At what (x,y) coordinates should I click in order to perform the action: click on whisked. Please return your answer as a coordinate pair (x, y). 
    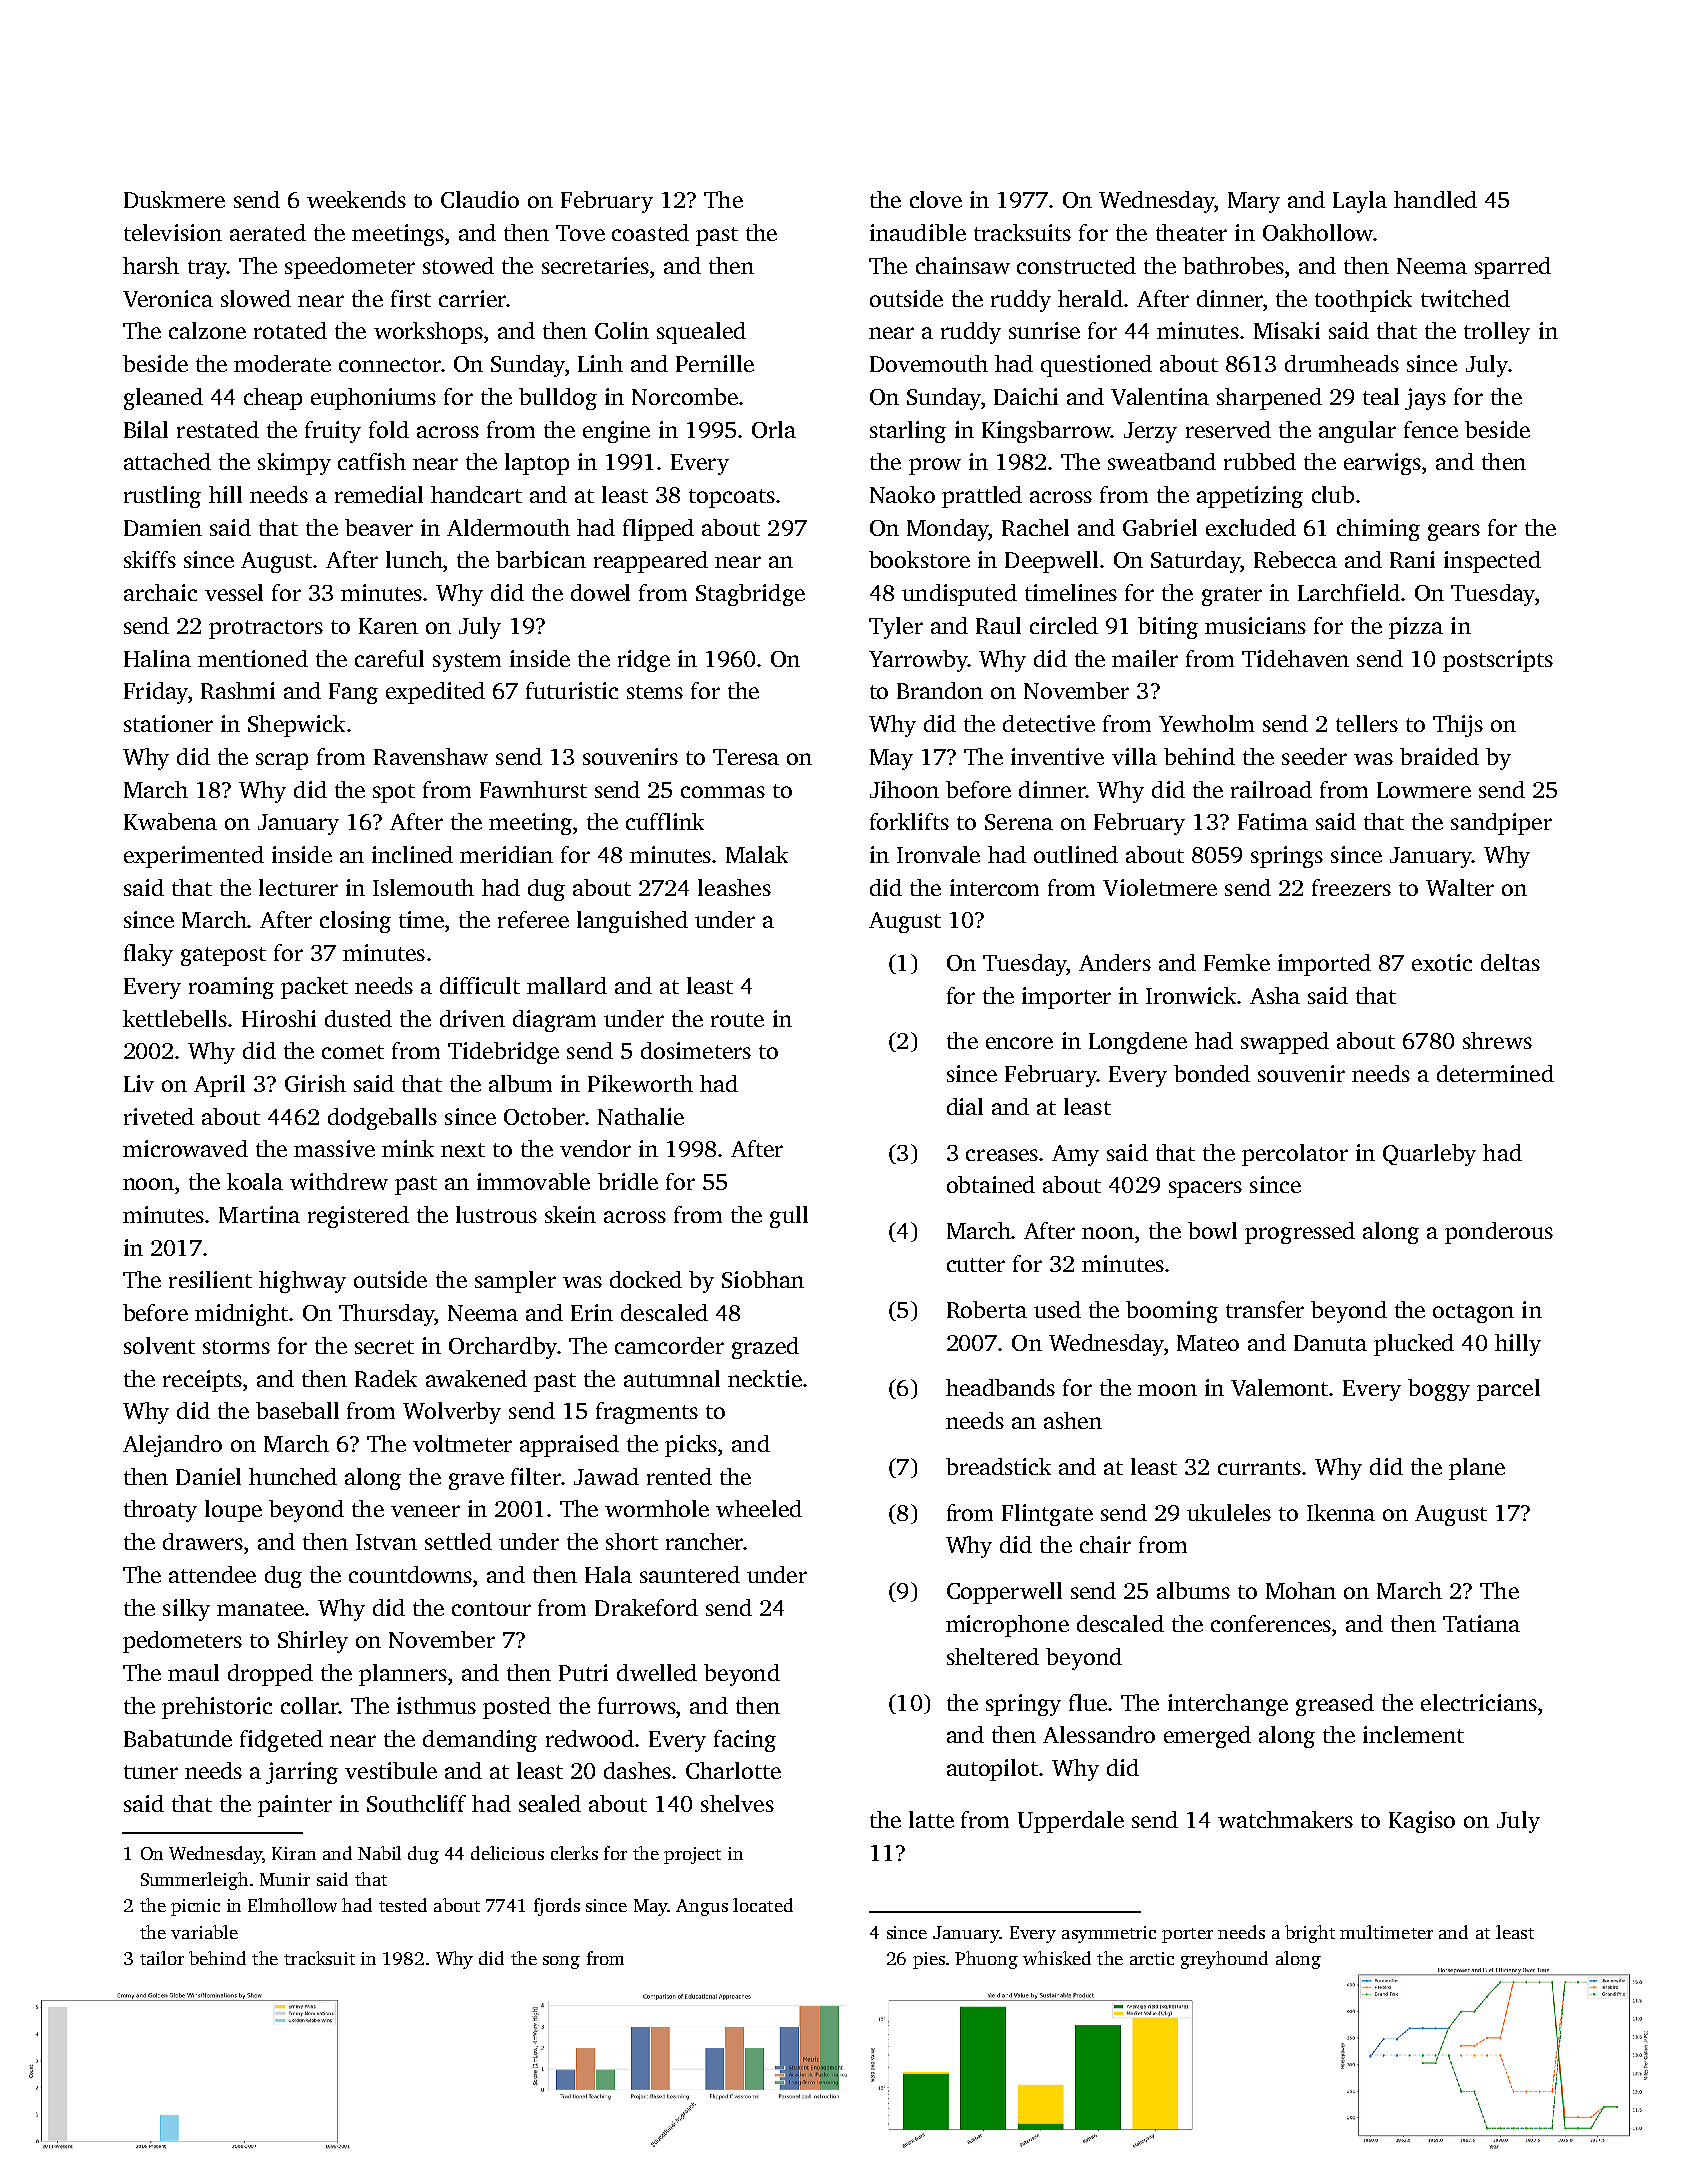
    Looking at the image, I should click on (1057, 1958).
